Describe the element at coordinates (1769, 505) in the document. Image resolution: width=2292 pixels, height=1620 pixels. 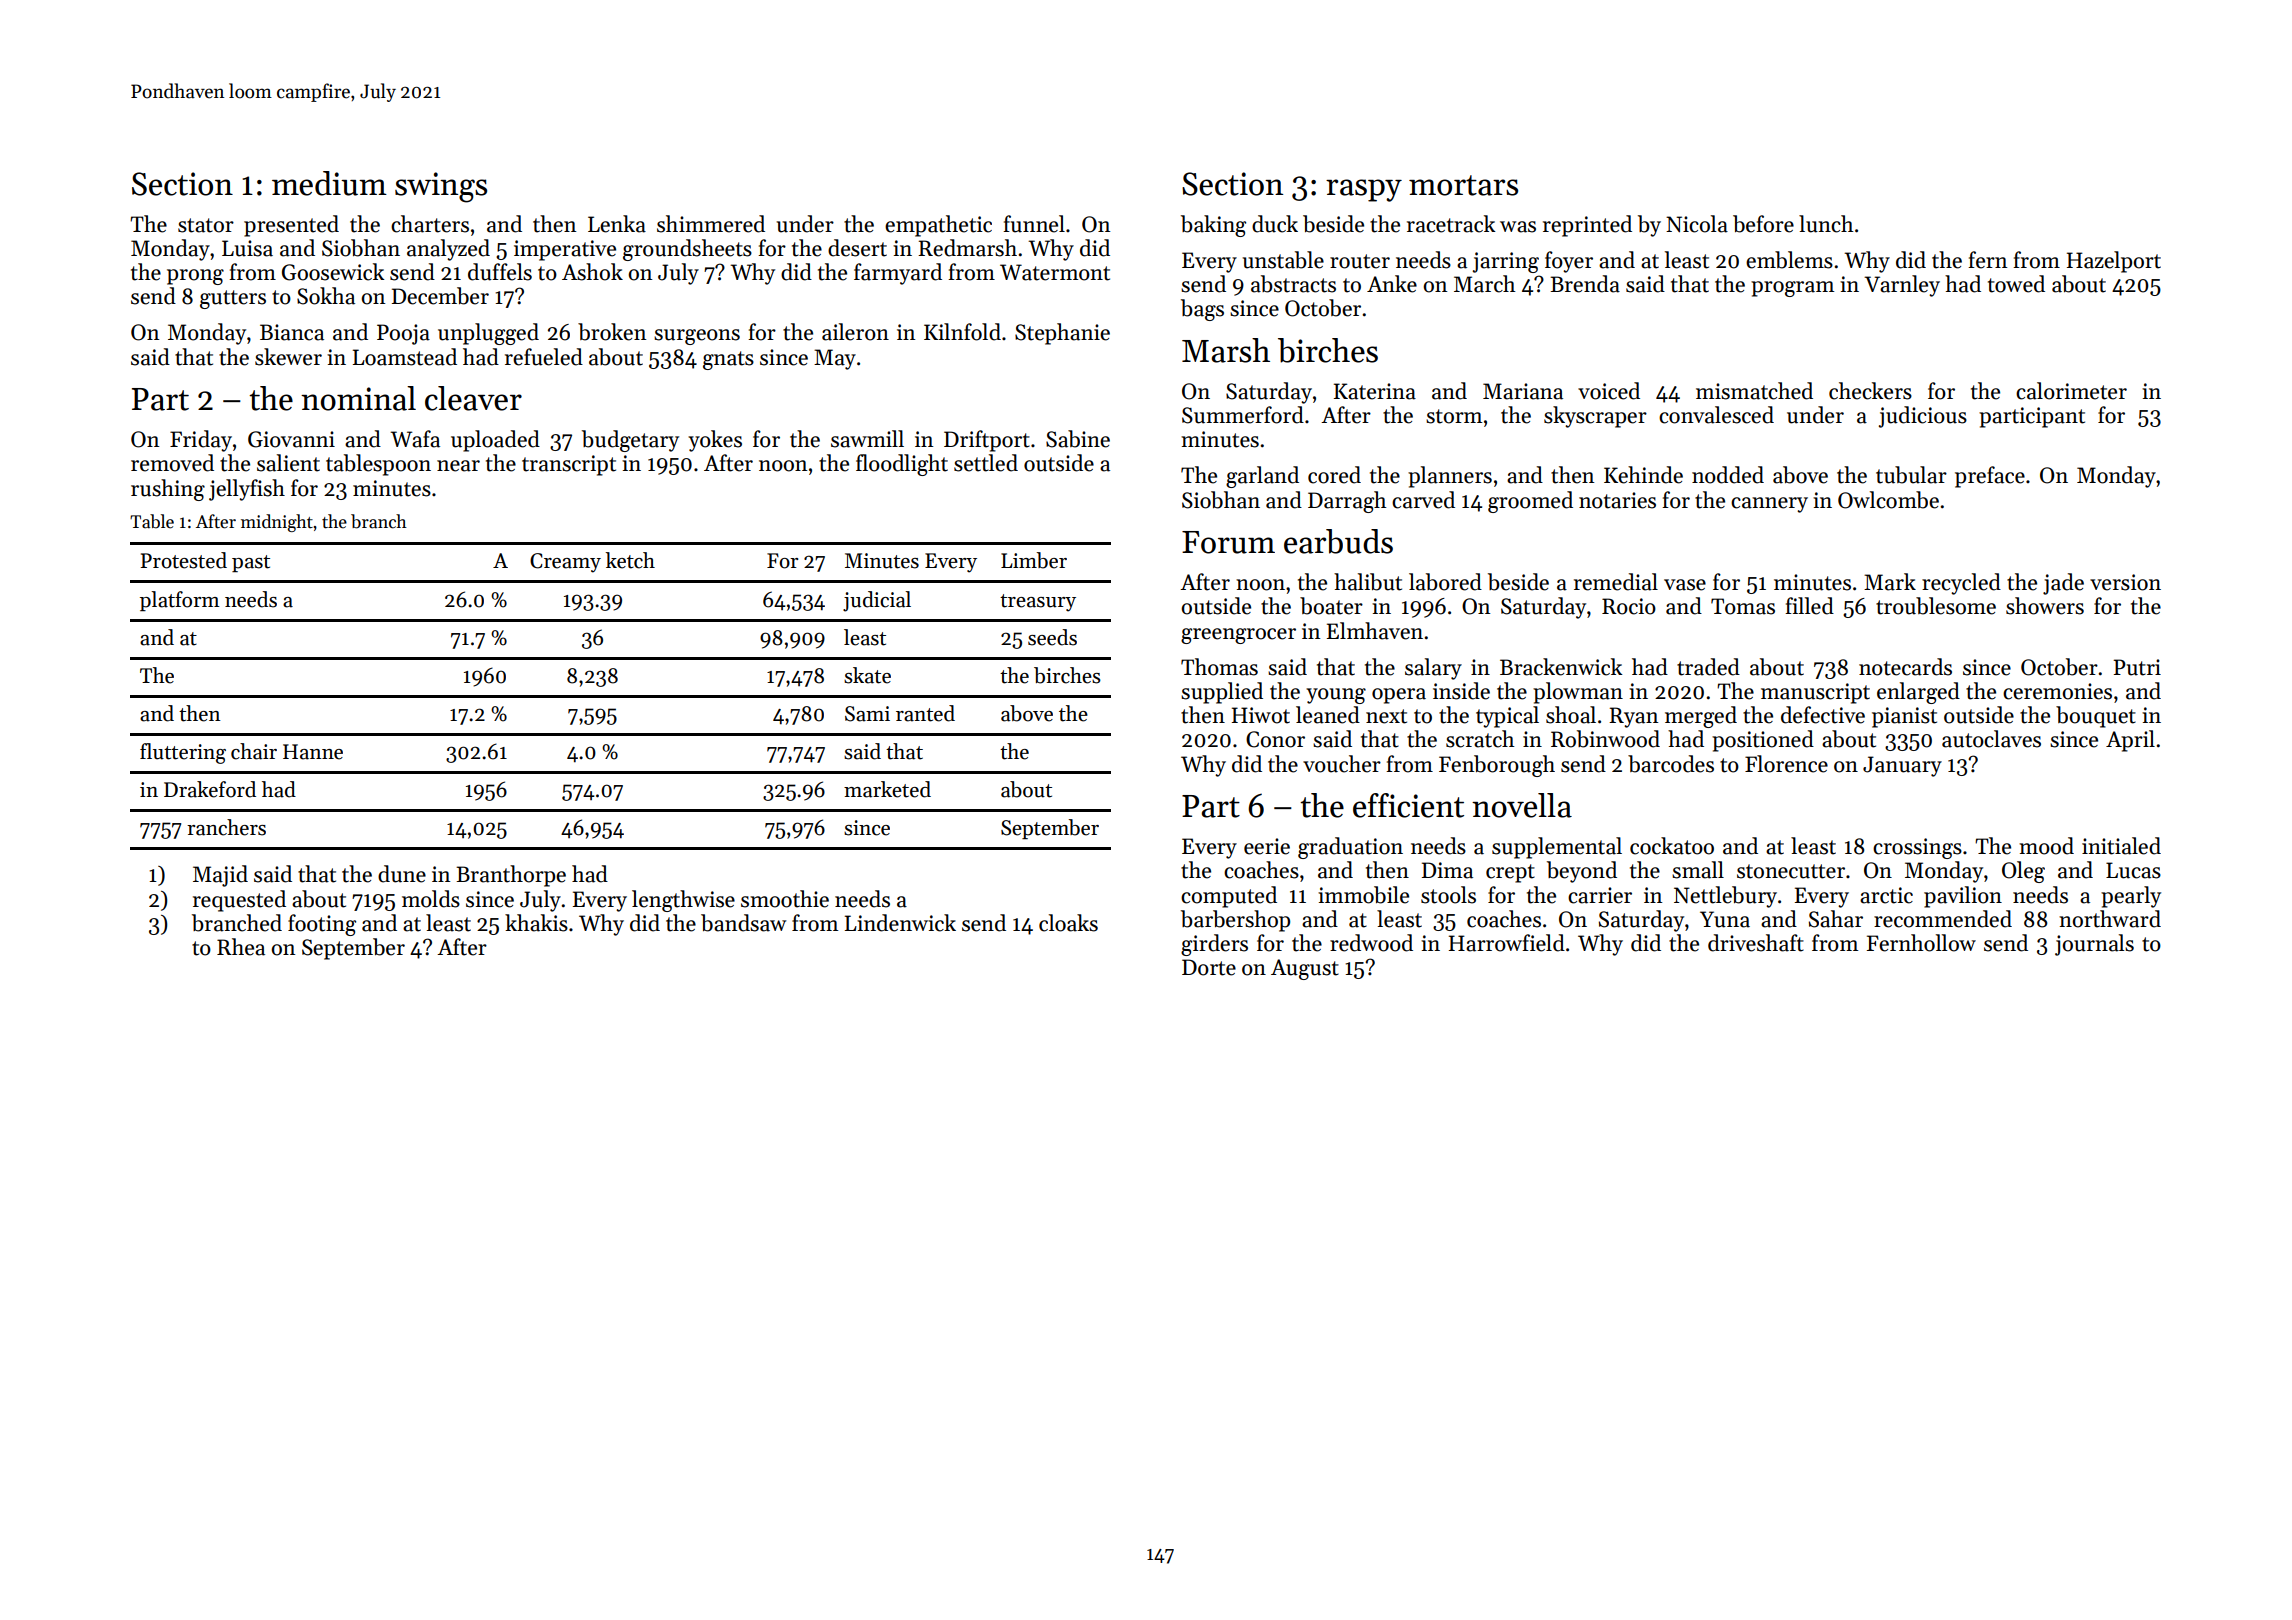
I see `cannery` at that location.
